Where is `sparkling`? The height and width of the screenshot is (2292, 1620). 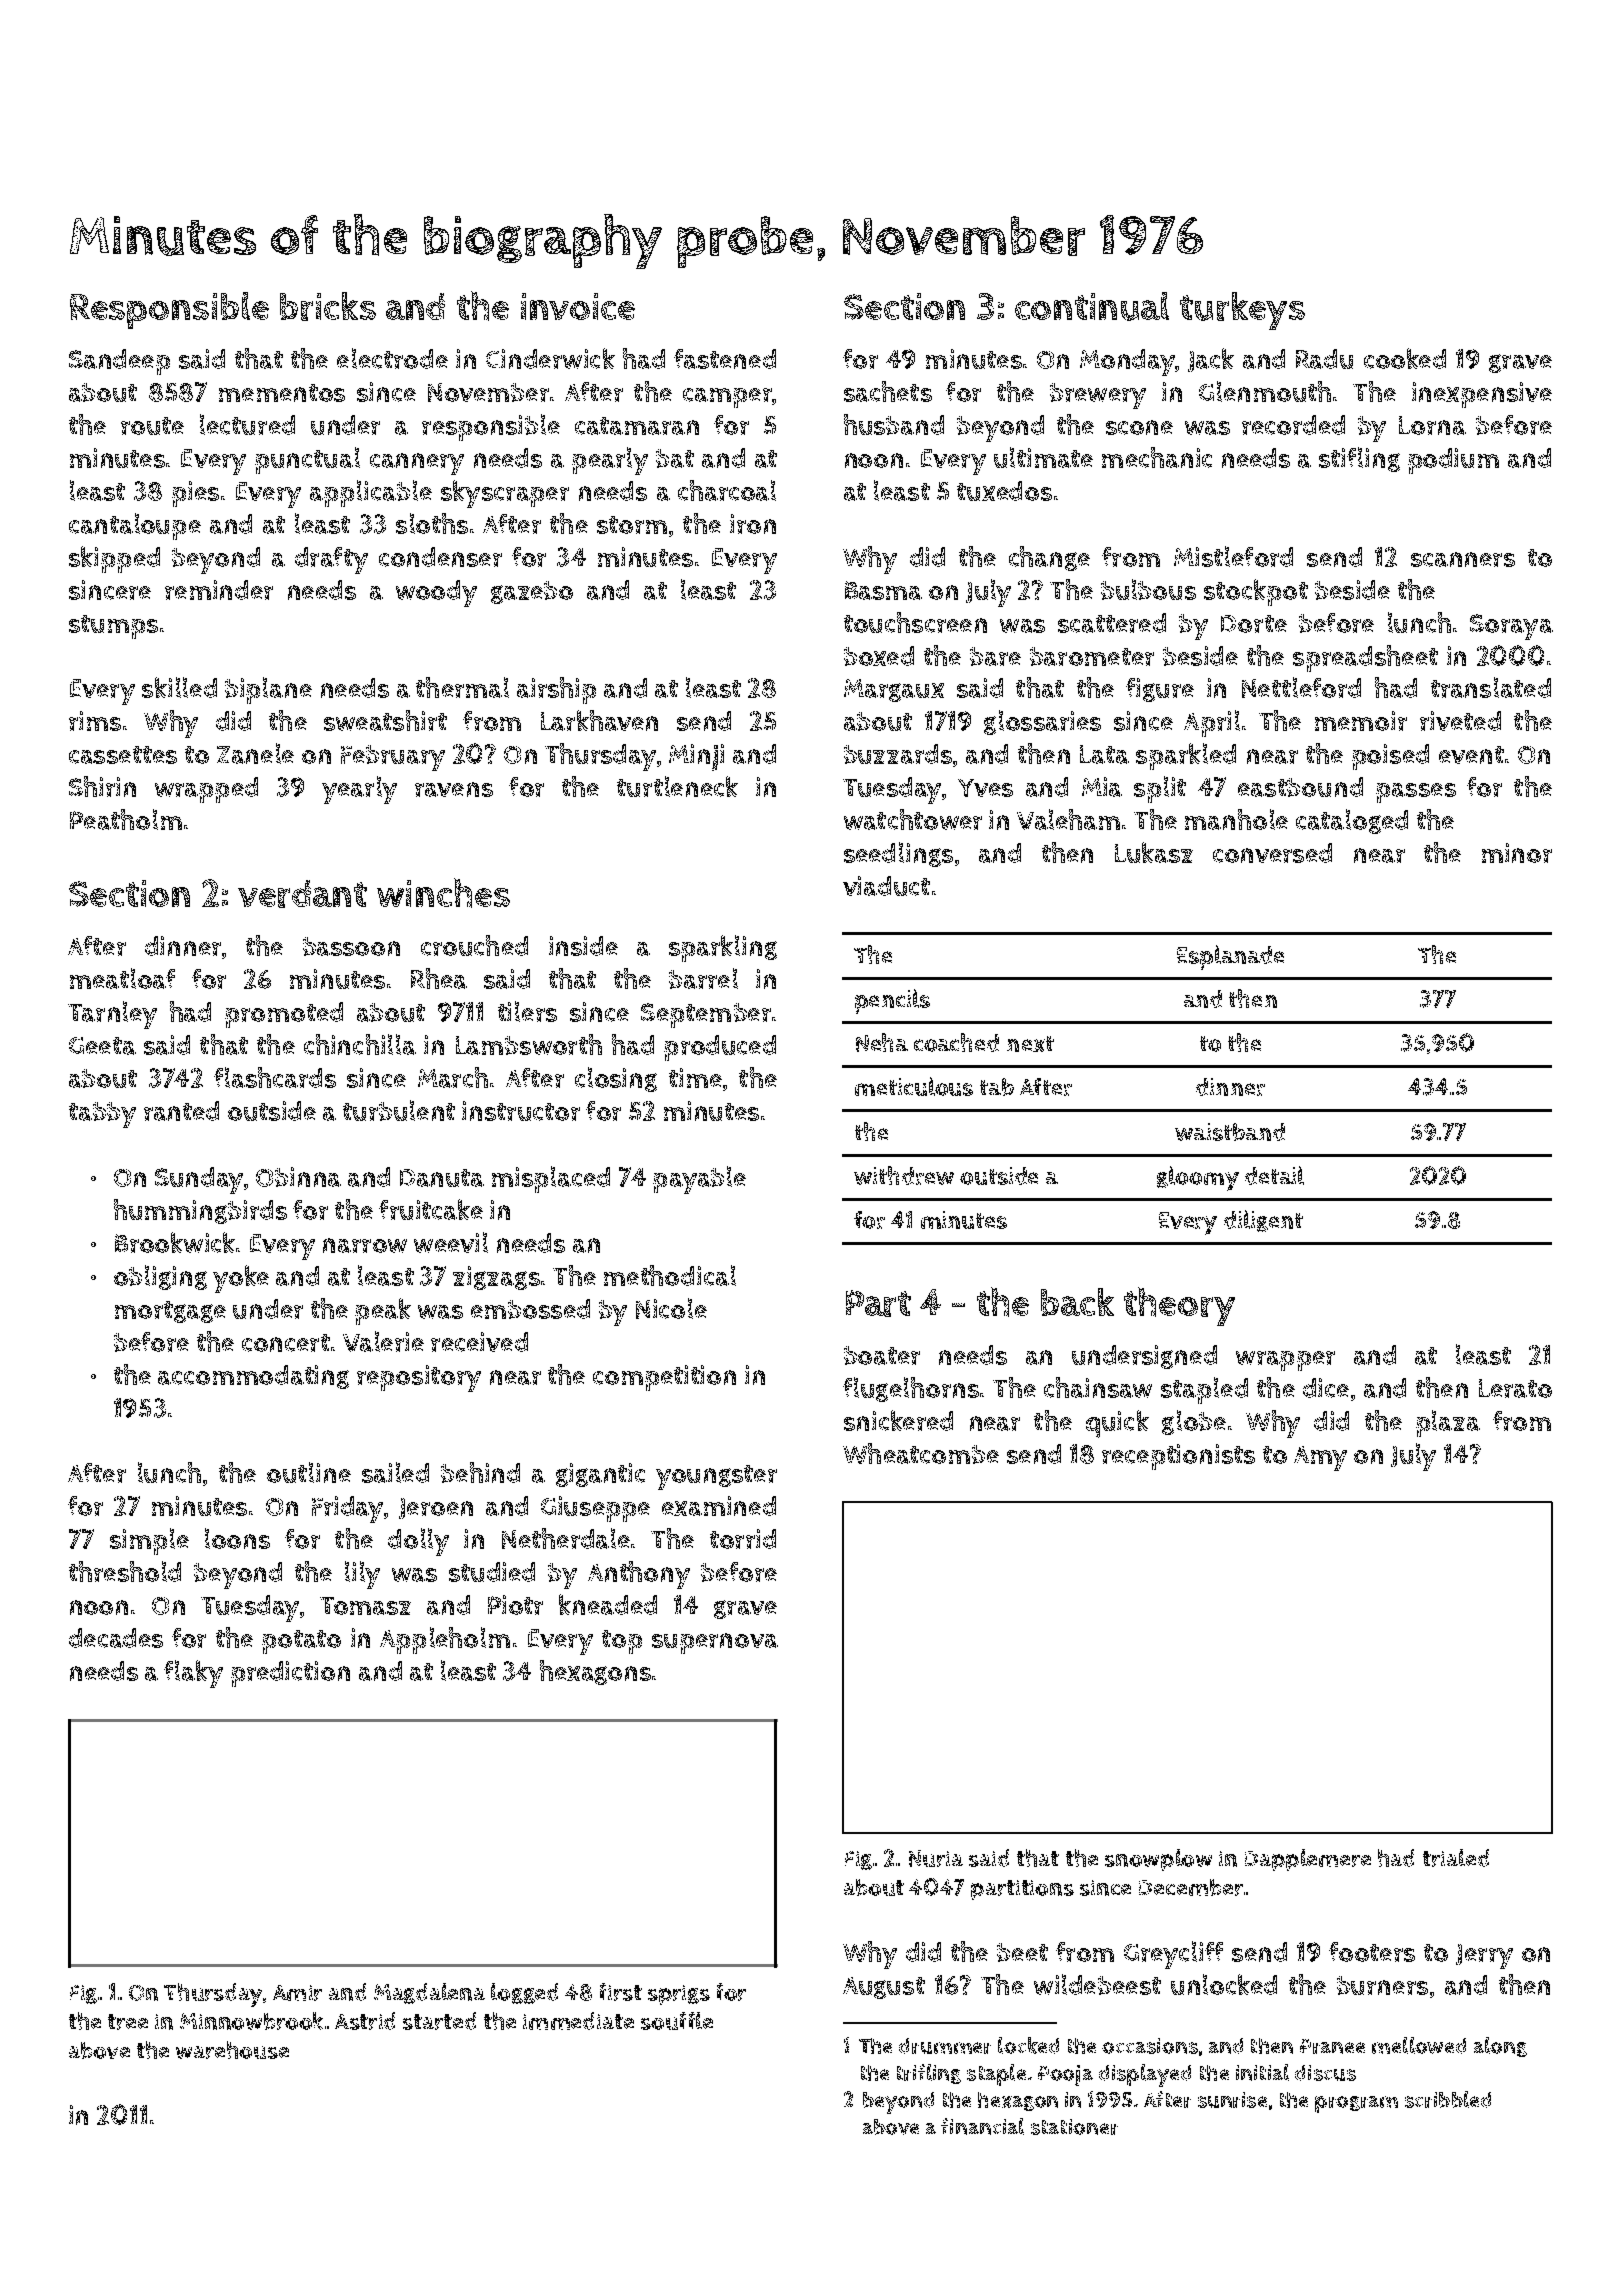 sparkling is located at coordinates (723, 948).
